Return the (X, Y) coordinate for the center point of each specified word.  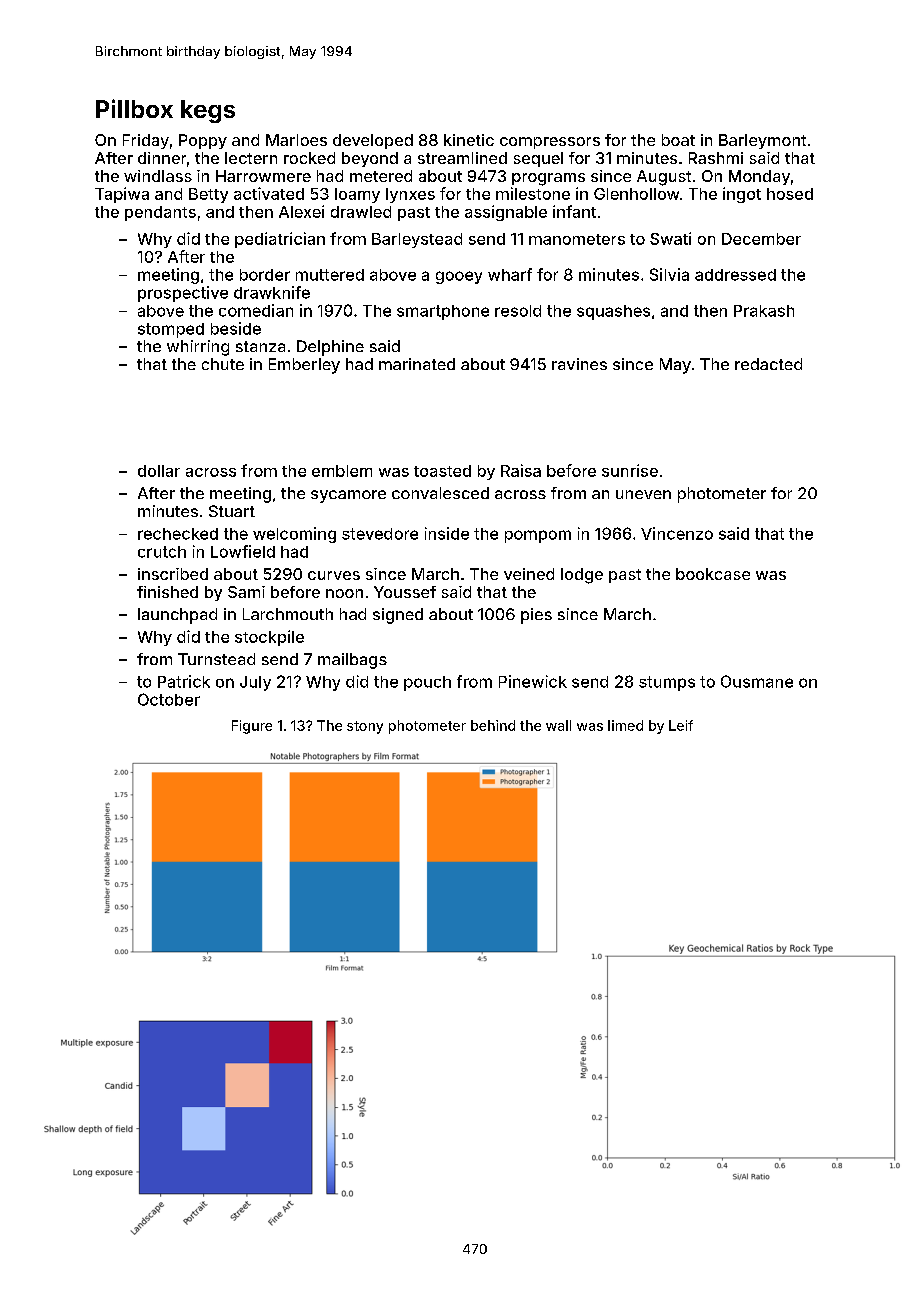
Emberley (304, 366)
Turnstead (216, 659)
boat (678, 140)
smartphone (443, 312)
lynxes (410, 195)
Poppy (203, 141)
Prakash (764, 311)
